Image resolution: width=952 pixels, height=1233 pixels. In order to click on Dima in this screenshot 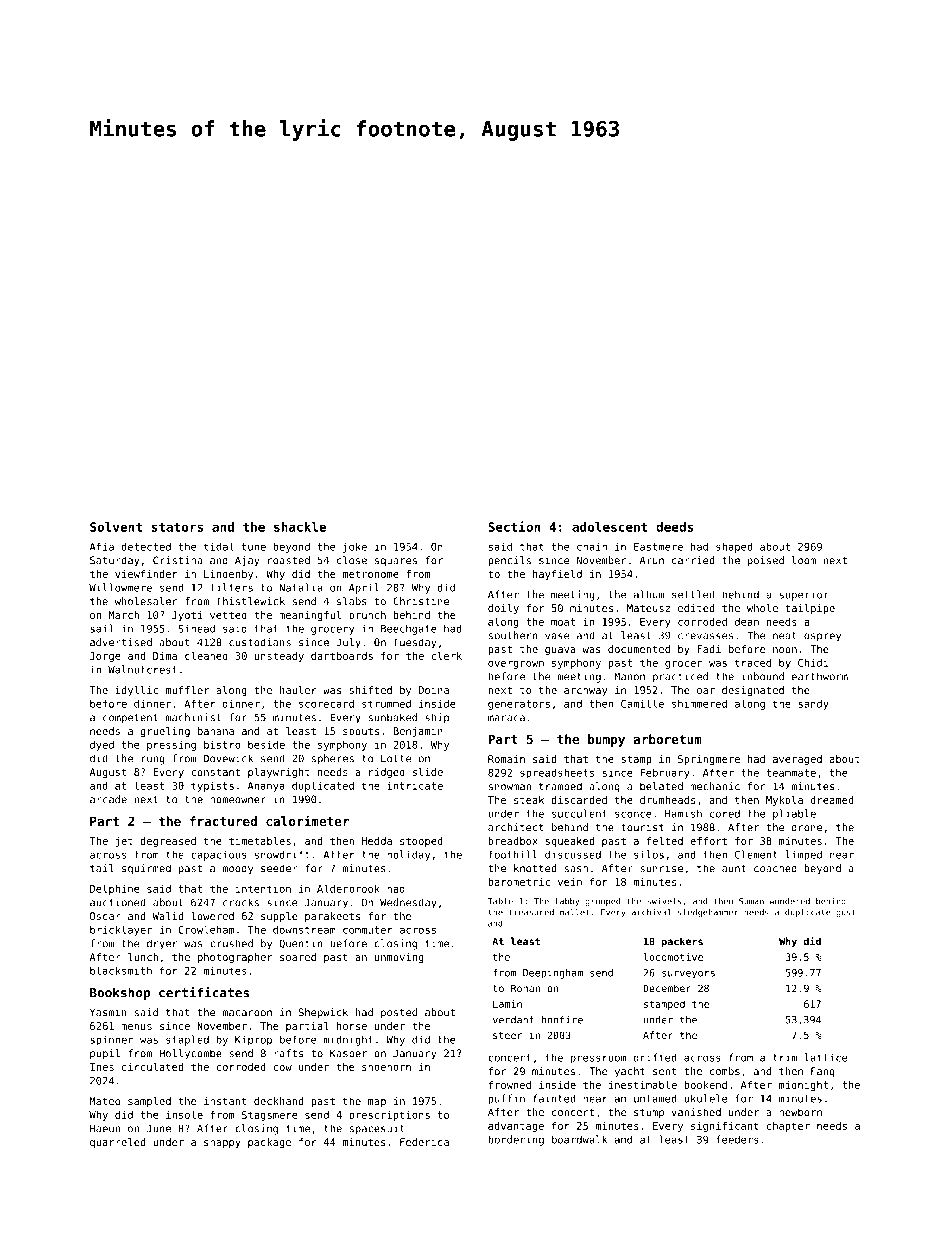, I will do `click(165, 656)`.
